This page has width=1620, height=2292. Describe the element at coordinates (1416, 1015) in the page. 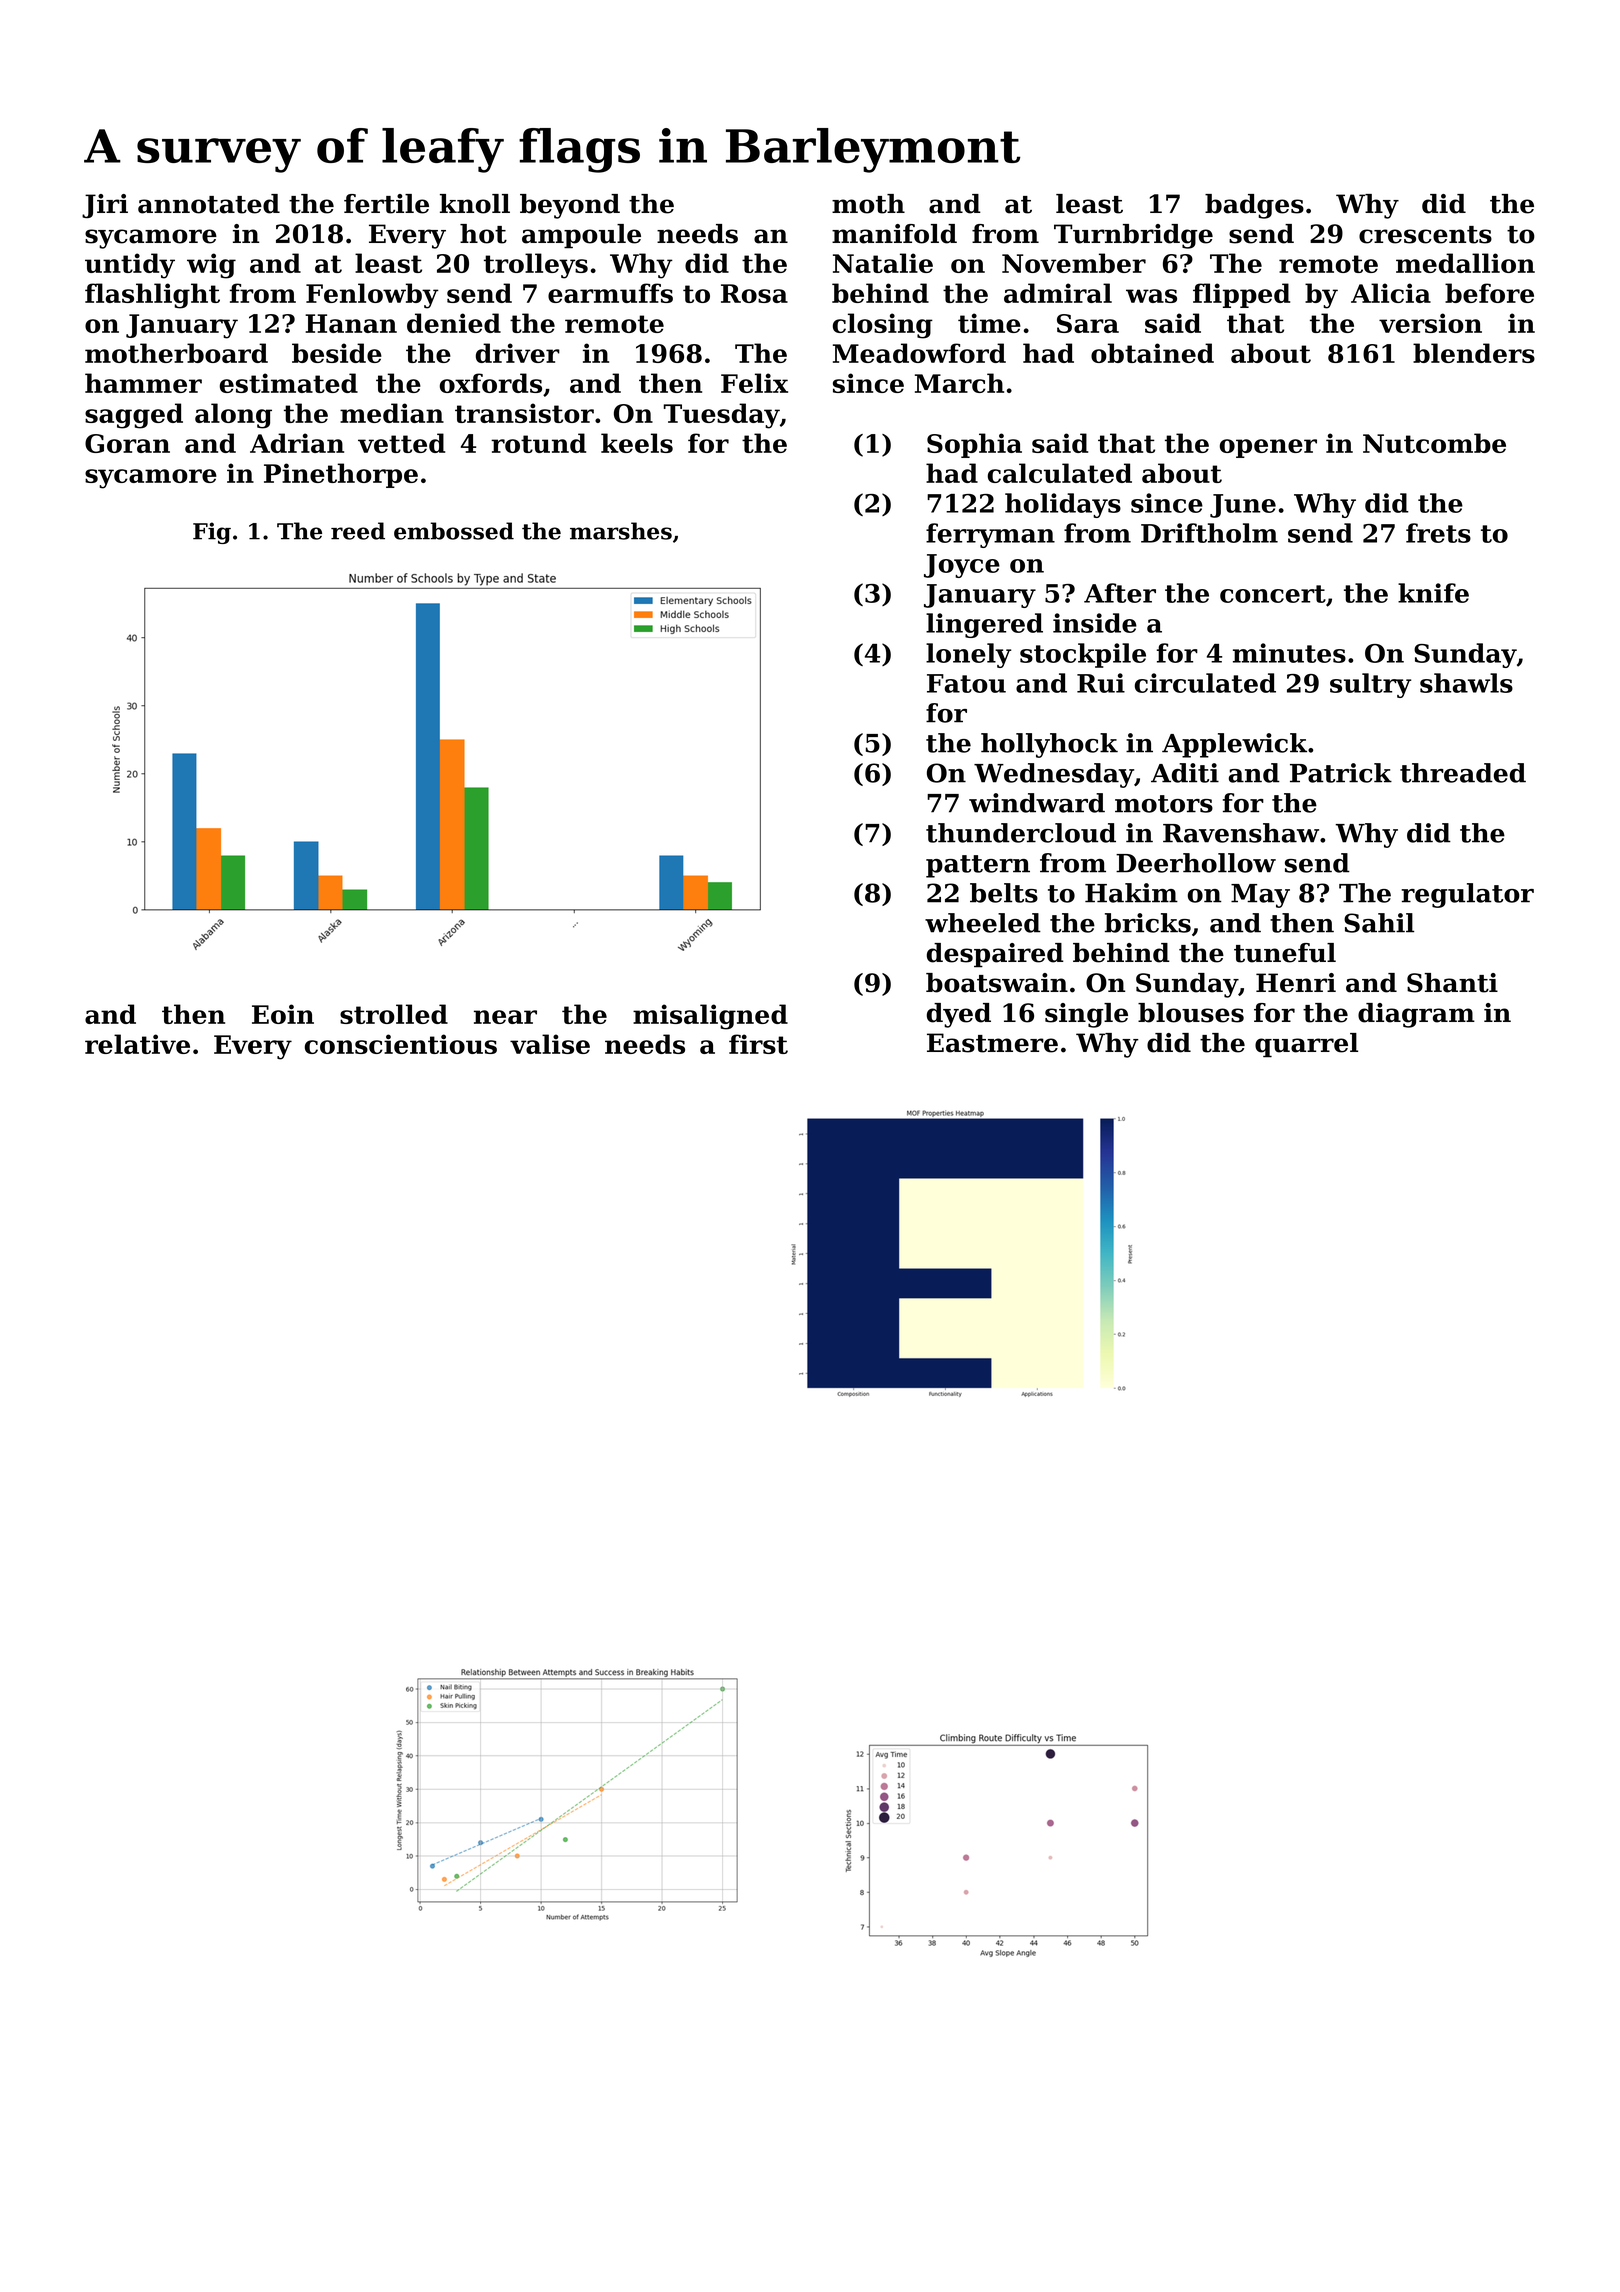

I see `diagram` at that location.
